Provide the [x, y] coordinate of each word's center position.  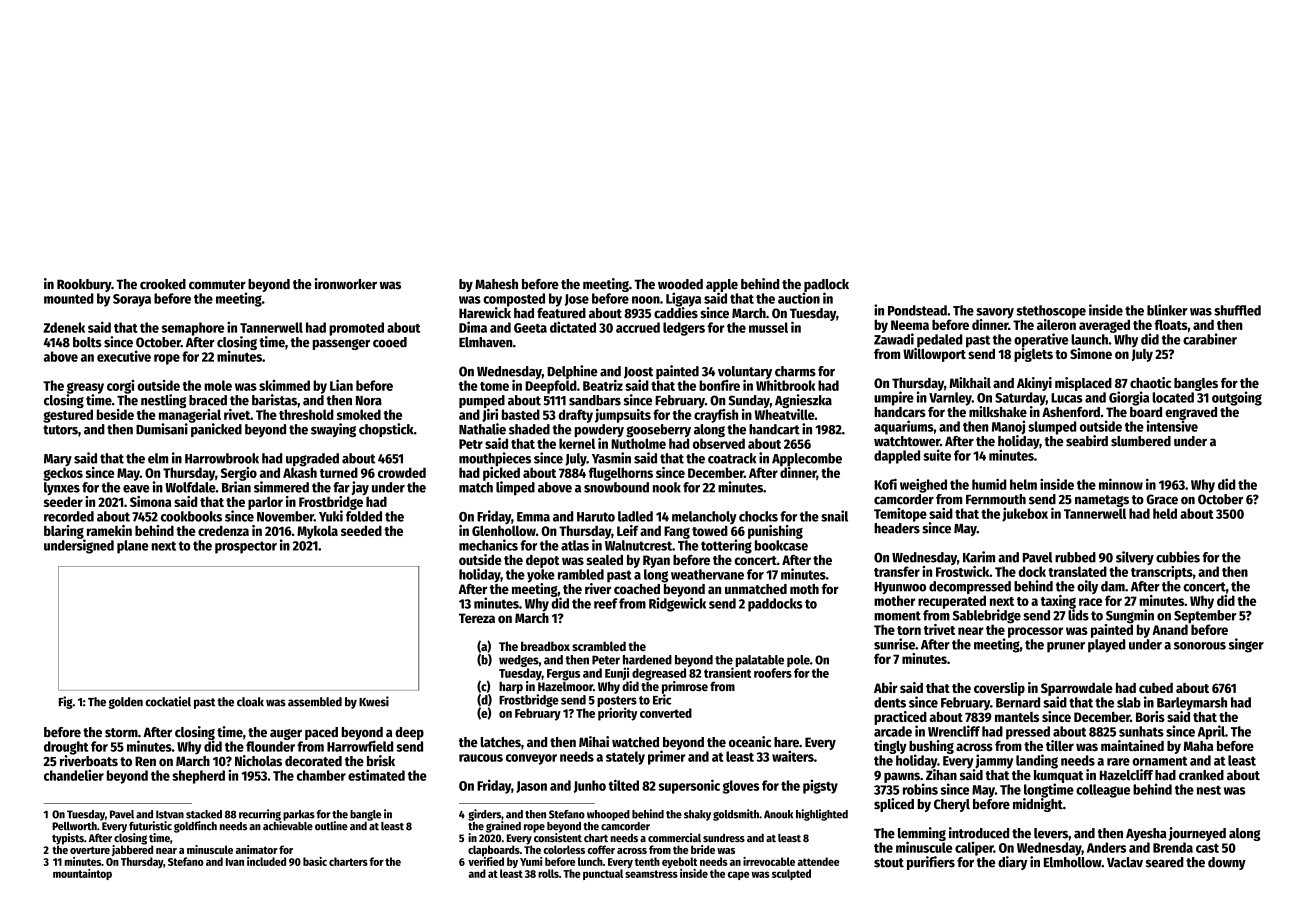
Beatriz [603, 385]
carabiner [1210, 339]
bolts [87, 342]
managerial [190, 416]
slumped [1052, 428]
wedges [519, 661]
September [1205, 616]
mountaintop [82, 874]
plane [133, 547]
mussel [768, 327]
